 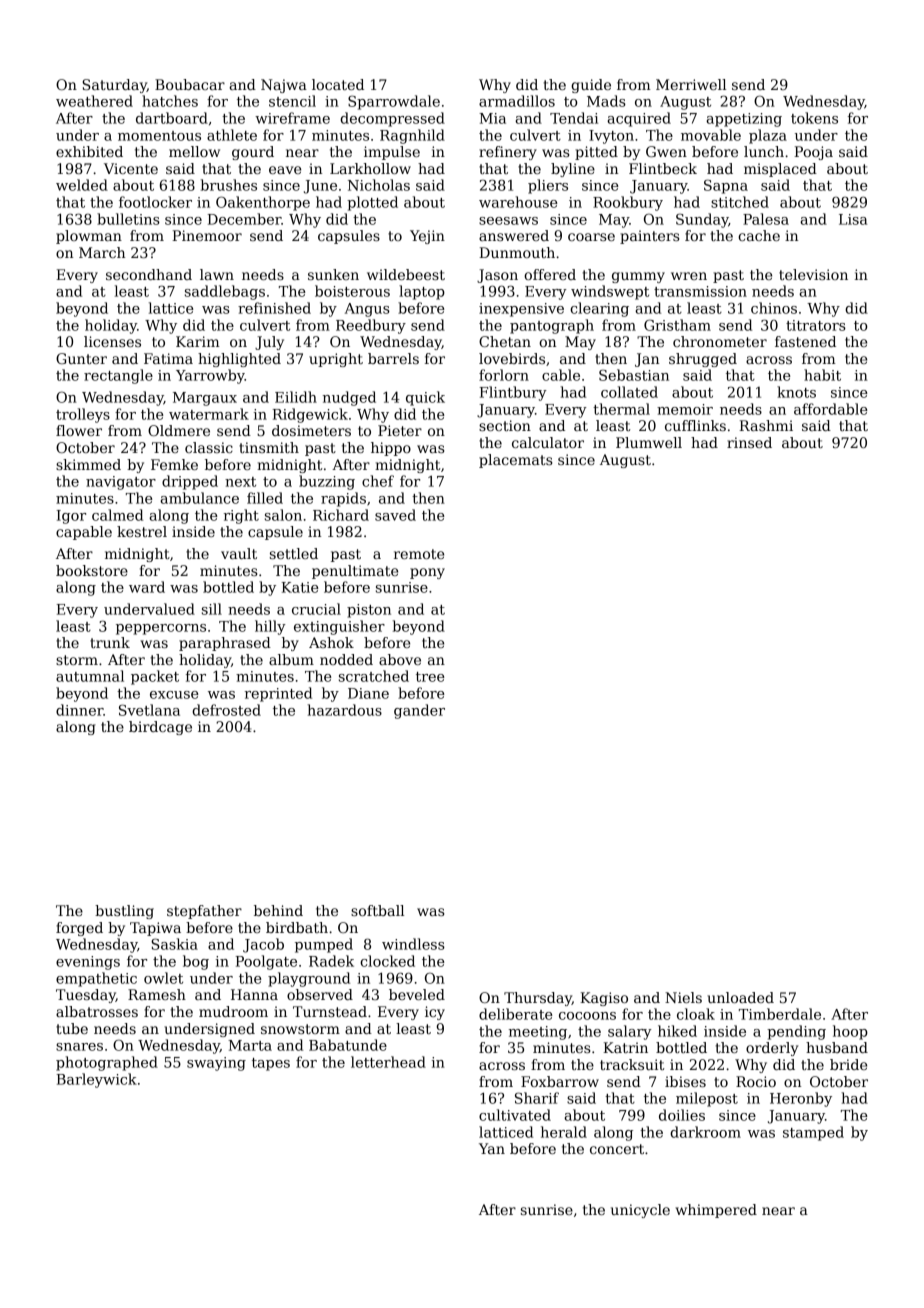 I want to click on armadillos, so click(x=517, y=101).
